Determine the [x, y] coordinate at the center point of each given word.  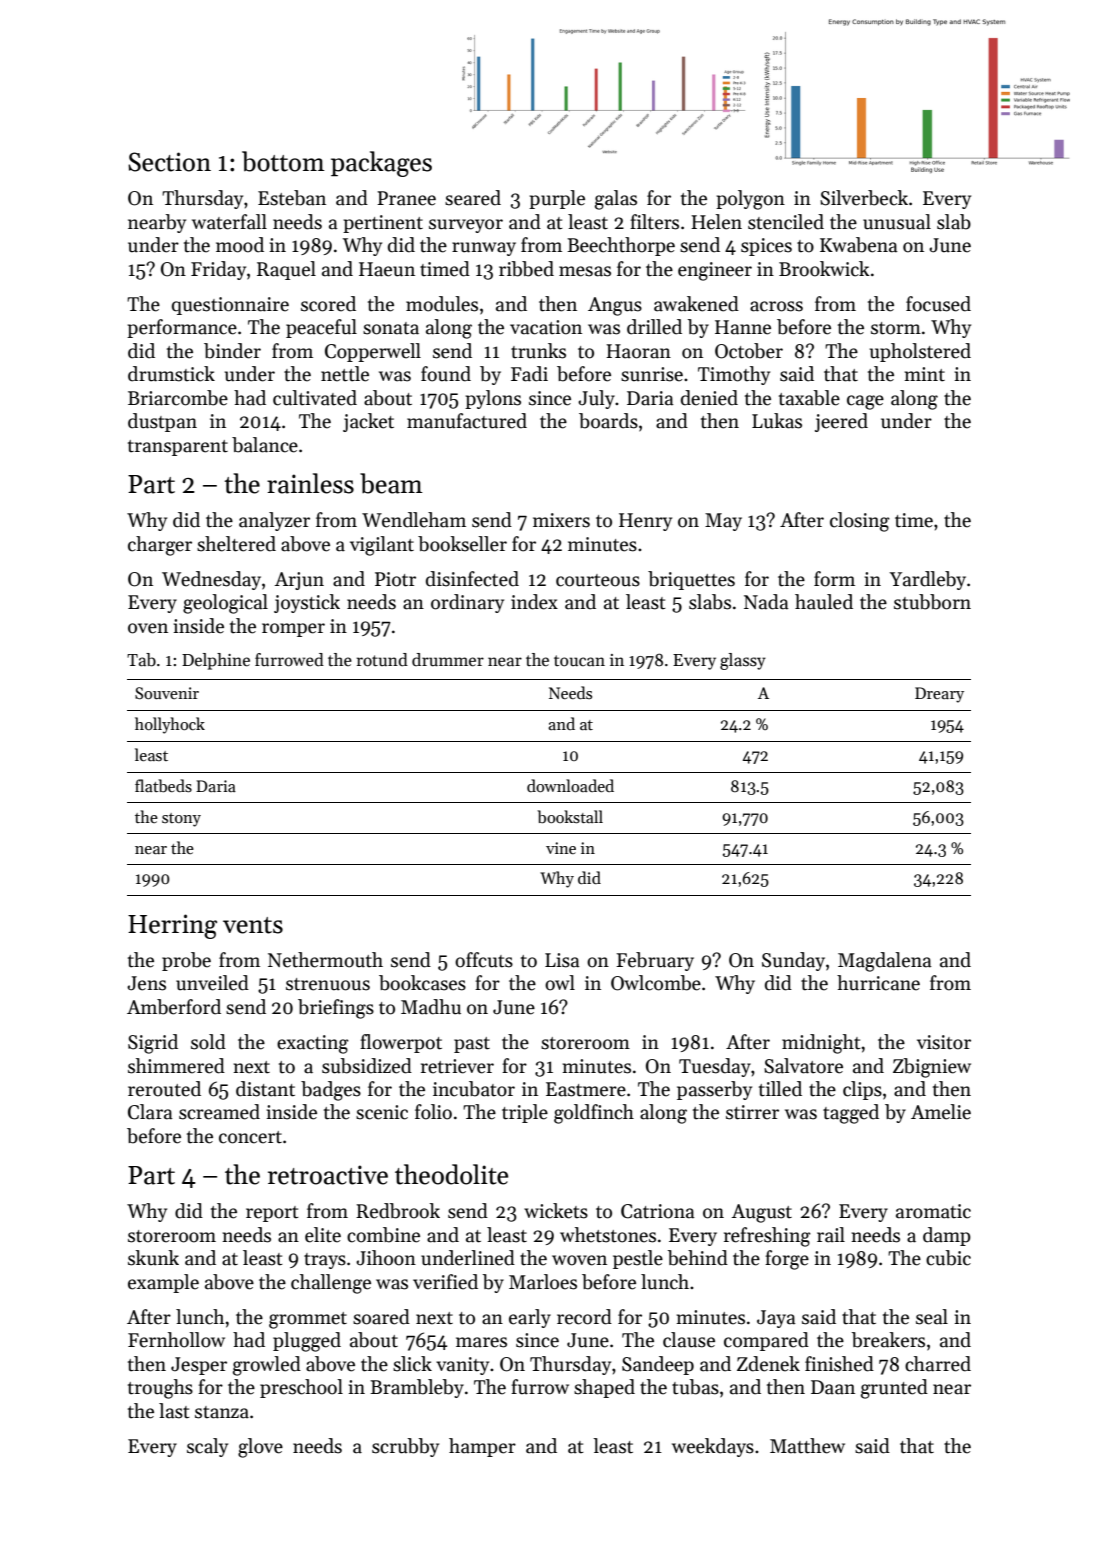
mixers [561, 520]
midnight [821, 1044]
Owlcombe [656, 983]
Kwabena [859, 245]
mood [240, 245]
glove [260, 1448]
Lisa [562, 960]
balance [265, 445]
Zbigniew [932, 1068]
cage [865, 402]
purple [557, 199]
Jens [146, 983]
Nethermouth [325, 960]
